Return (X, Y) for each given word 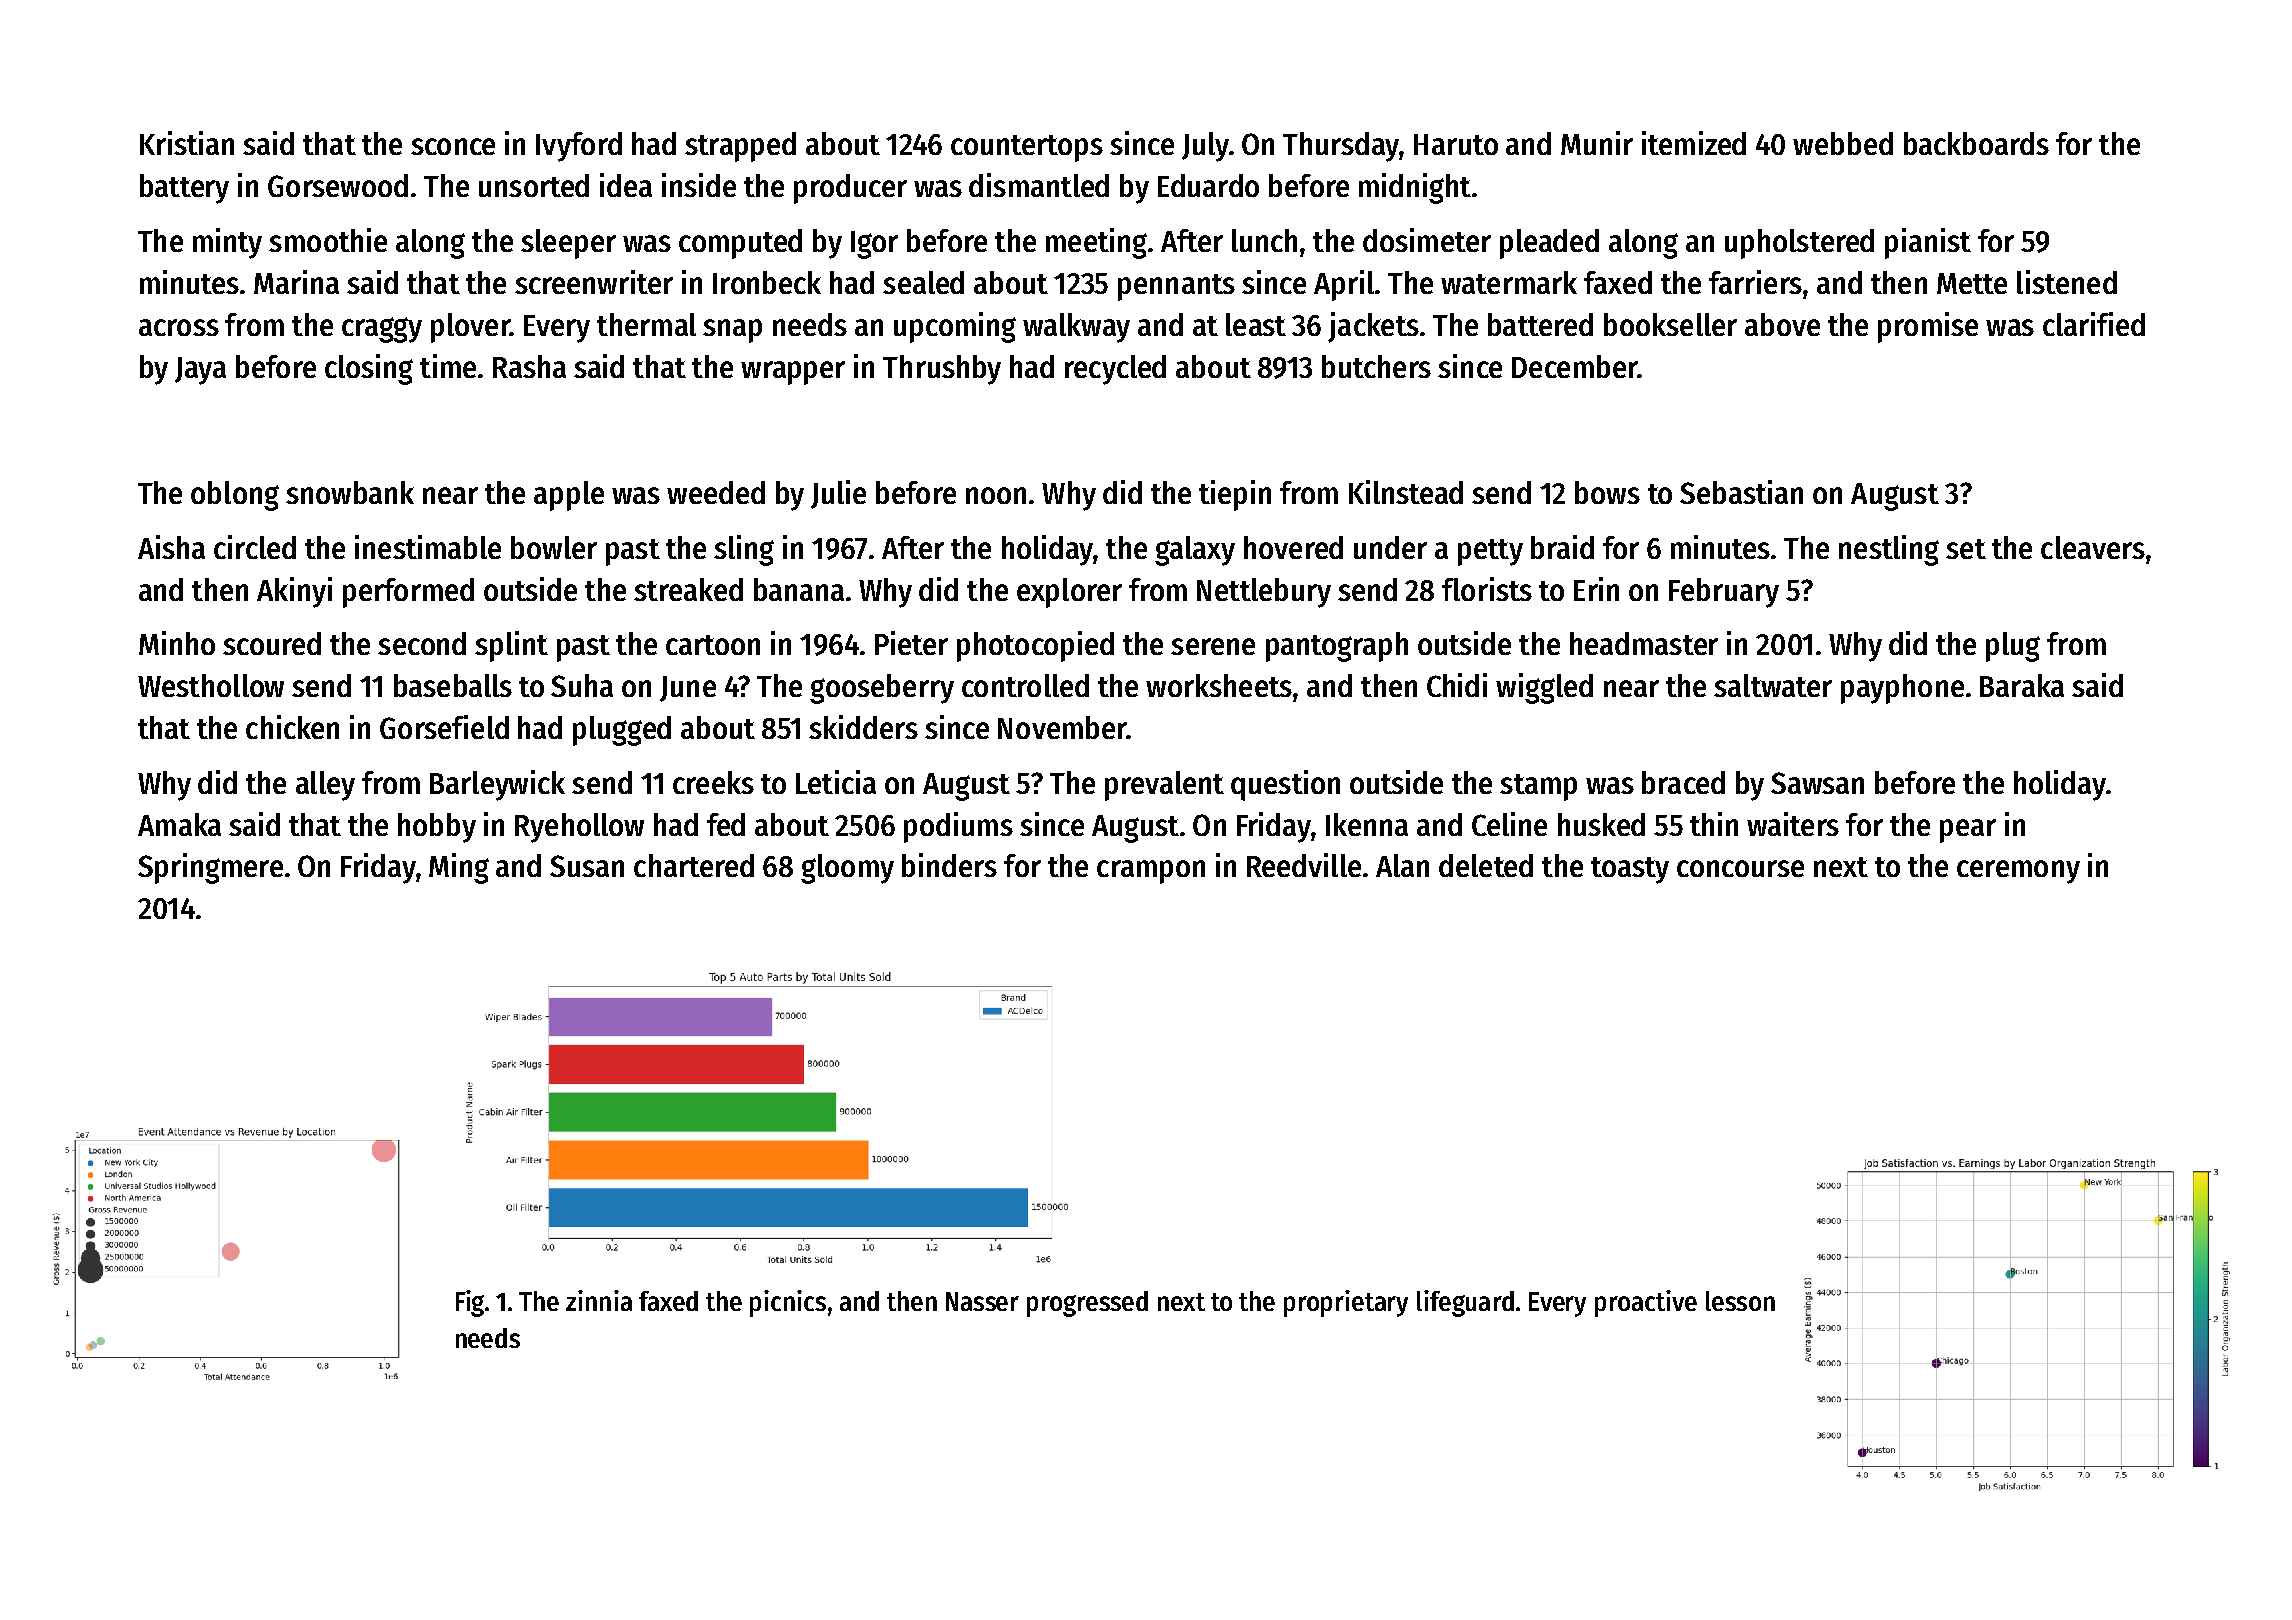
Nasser (982, 1301)
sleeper (568, 244)
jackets (1373, 327)
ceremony (2018, 872)
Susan (587, 866)
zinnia (599, 1300)
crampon (1151, 872)
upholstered (1799, 244)
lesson (1740, 1301)
